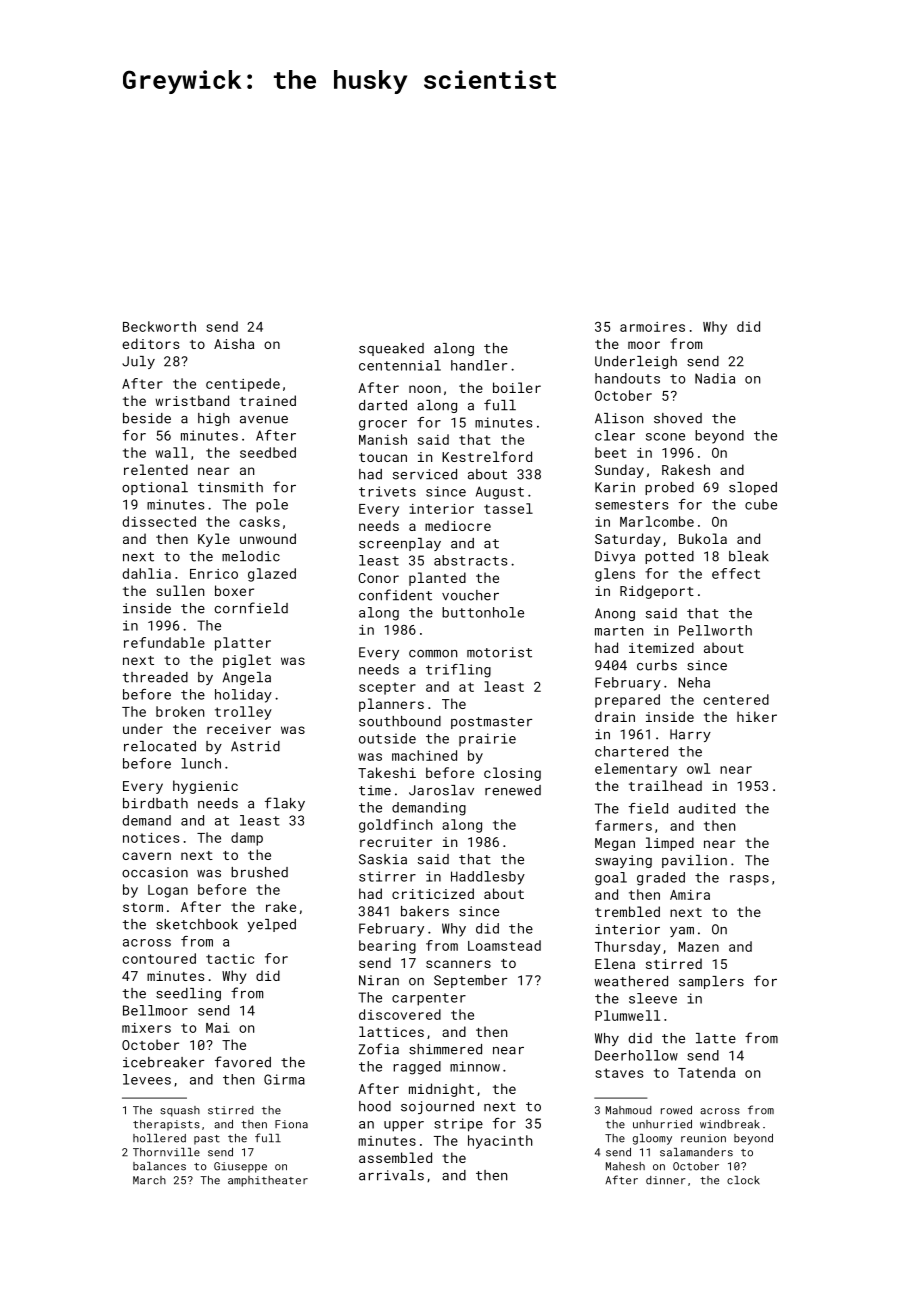 This screenshot has width=908, height=1316. Describe the element at coordinates (387, 491) in the screenshot. I see `trivets` at that location.
